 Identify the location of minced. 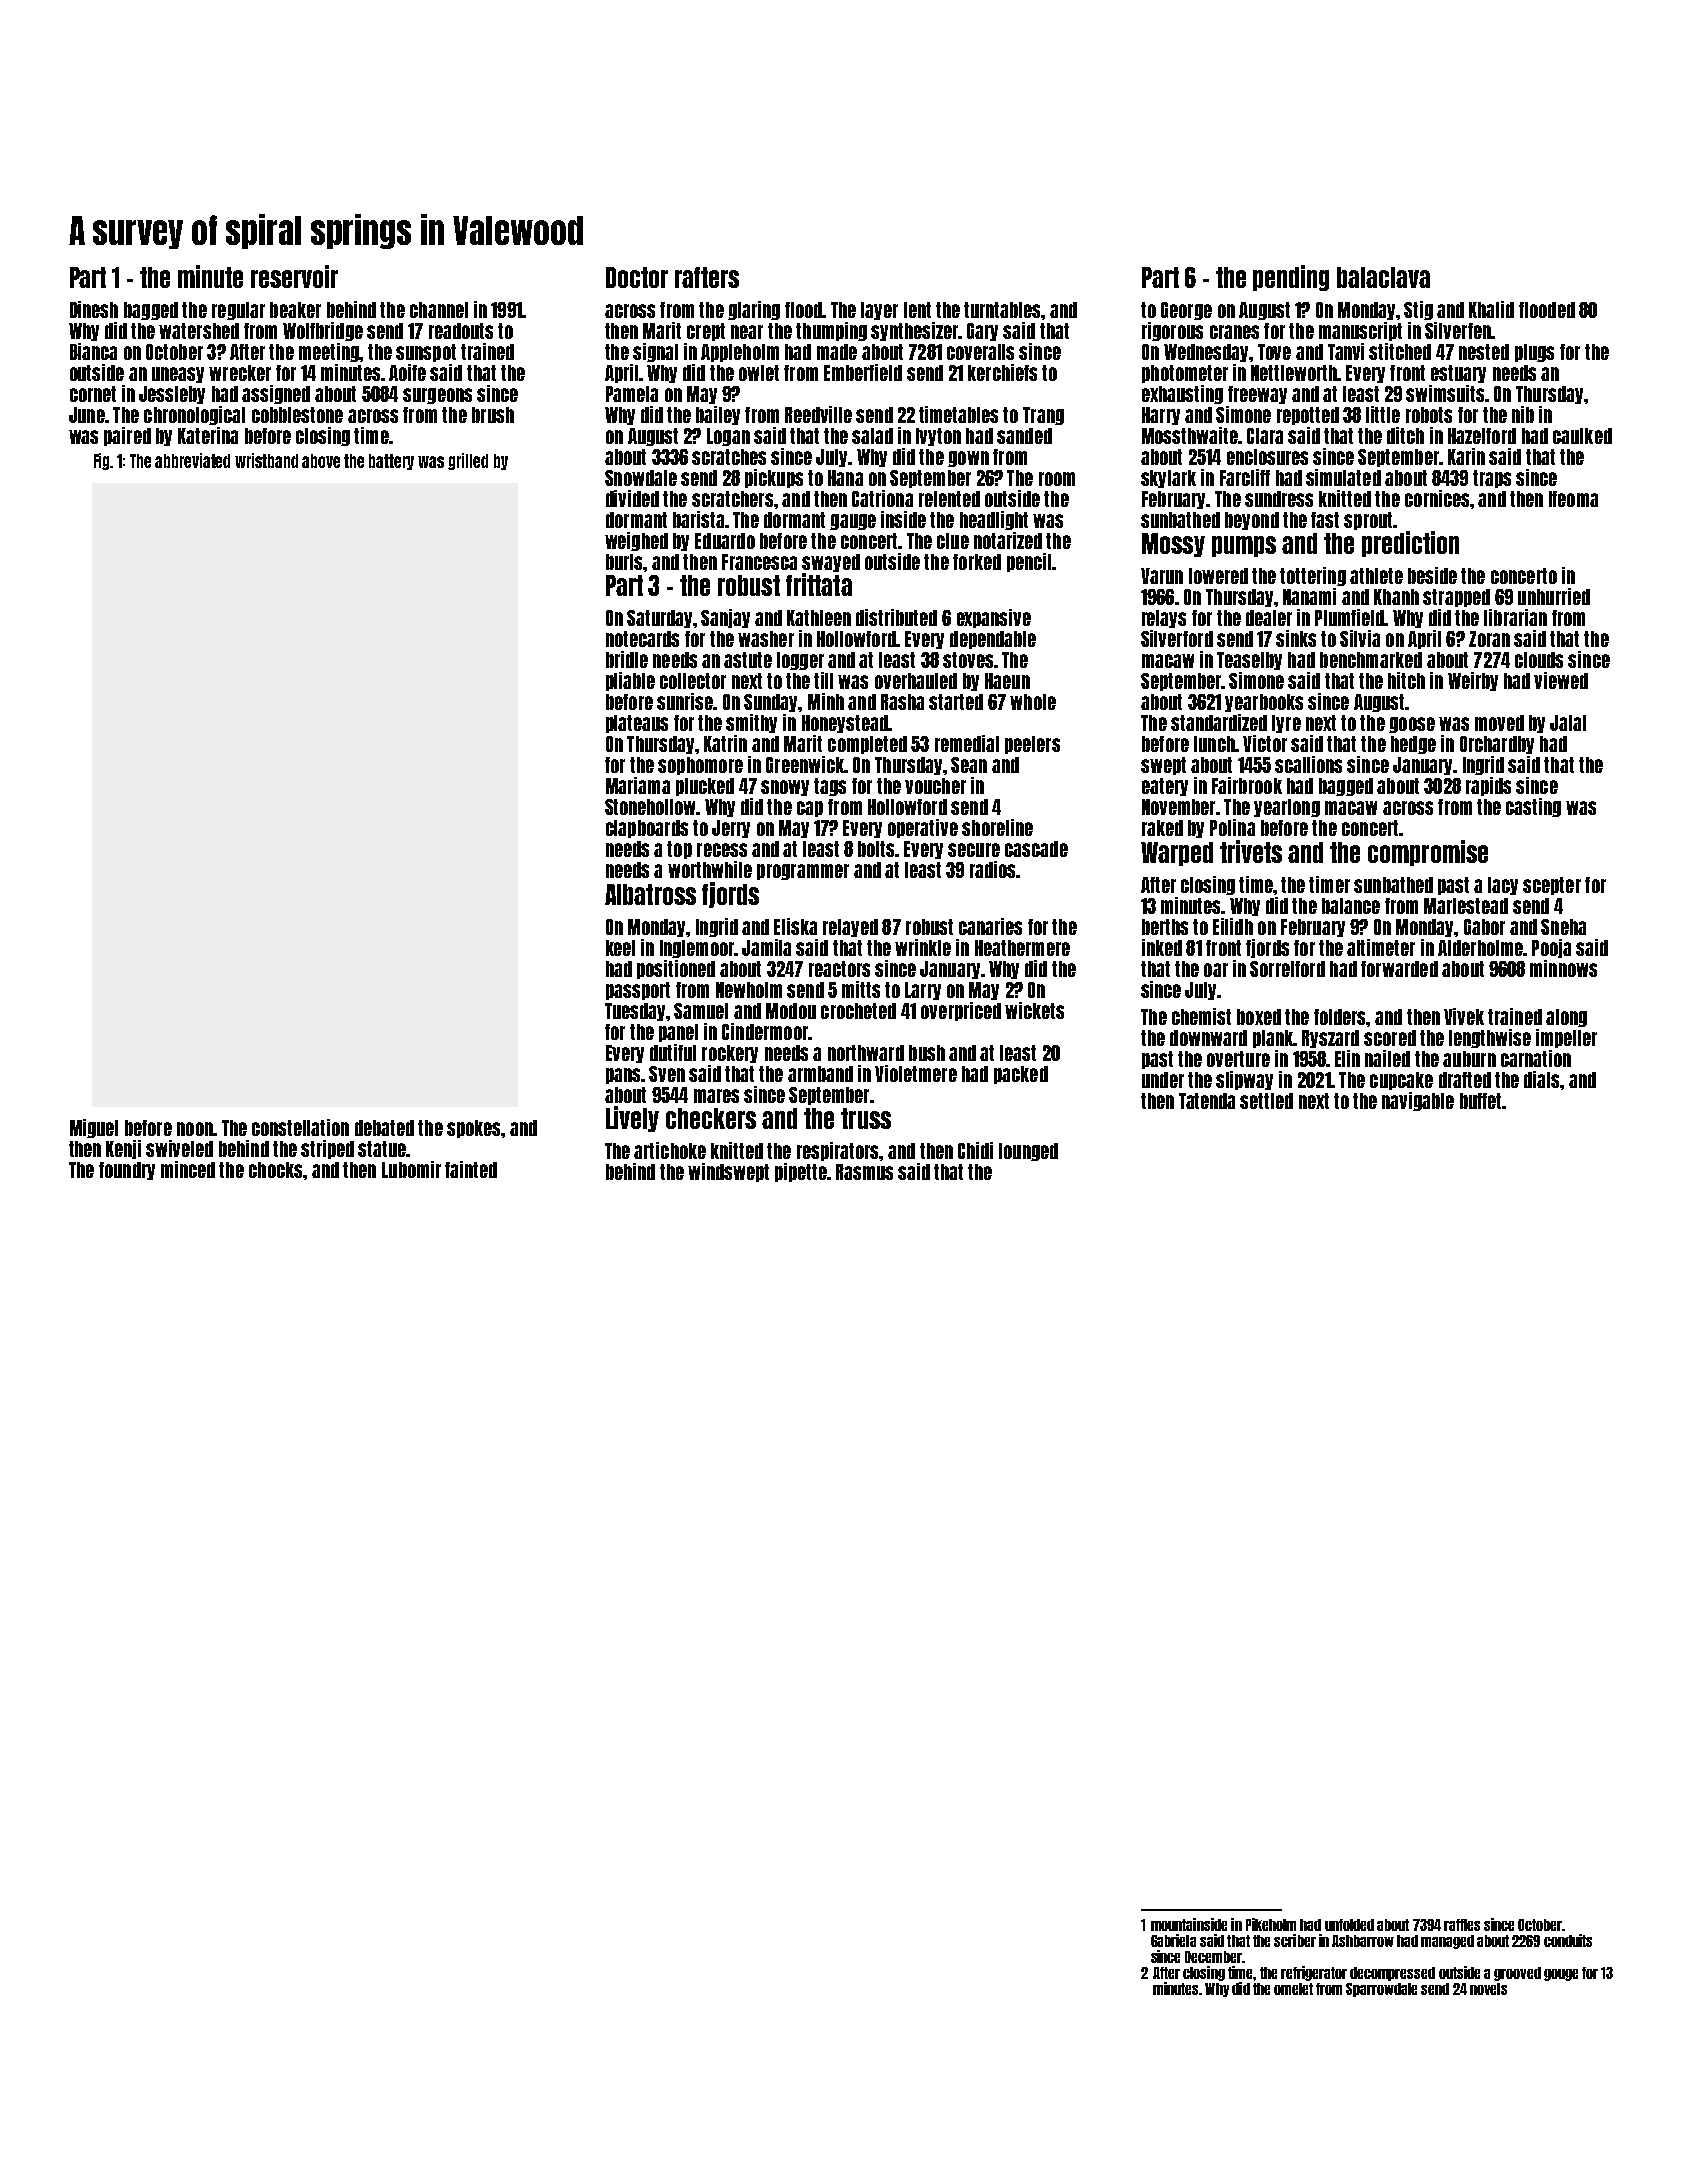
(188, 1169).
